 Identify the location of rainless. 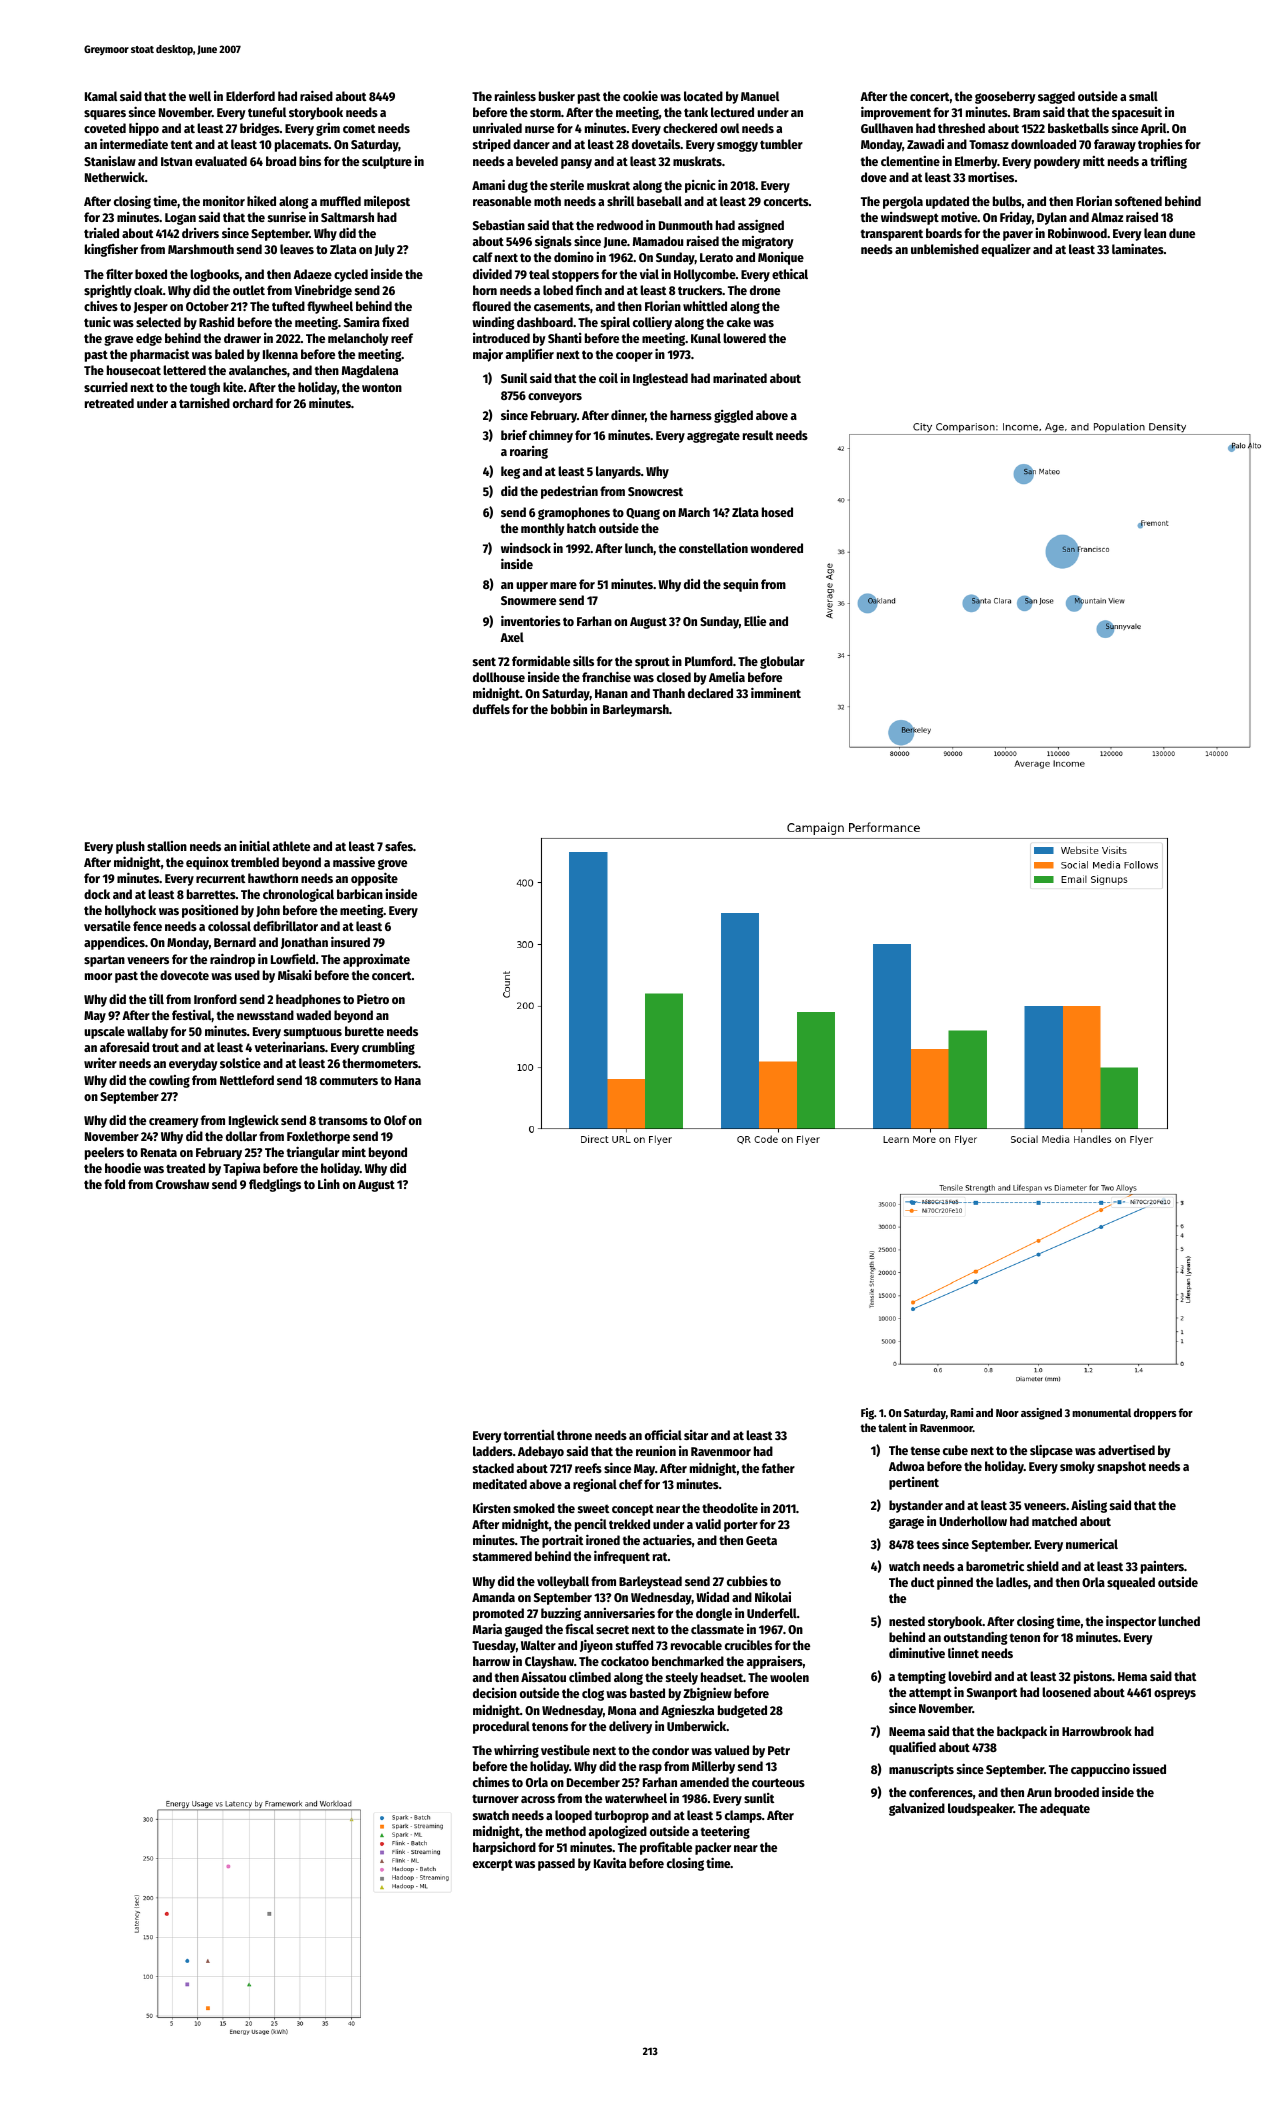
(515, 95).
